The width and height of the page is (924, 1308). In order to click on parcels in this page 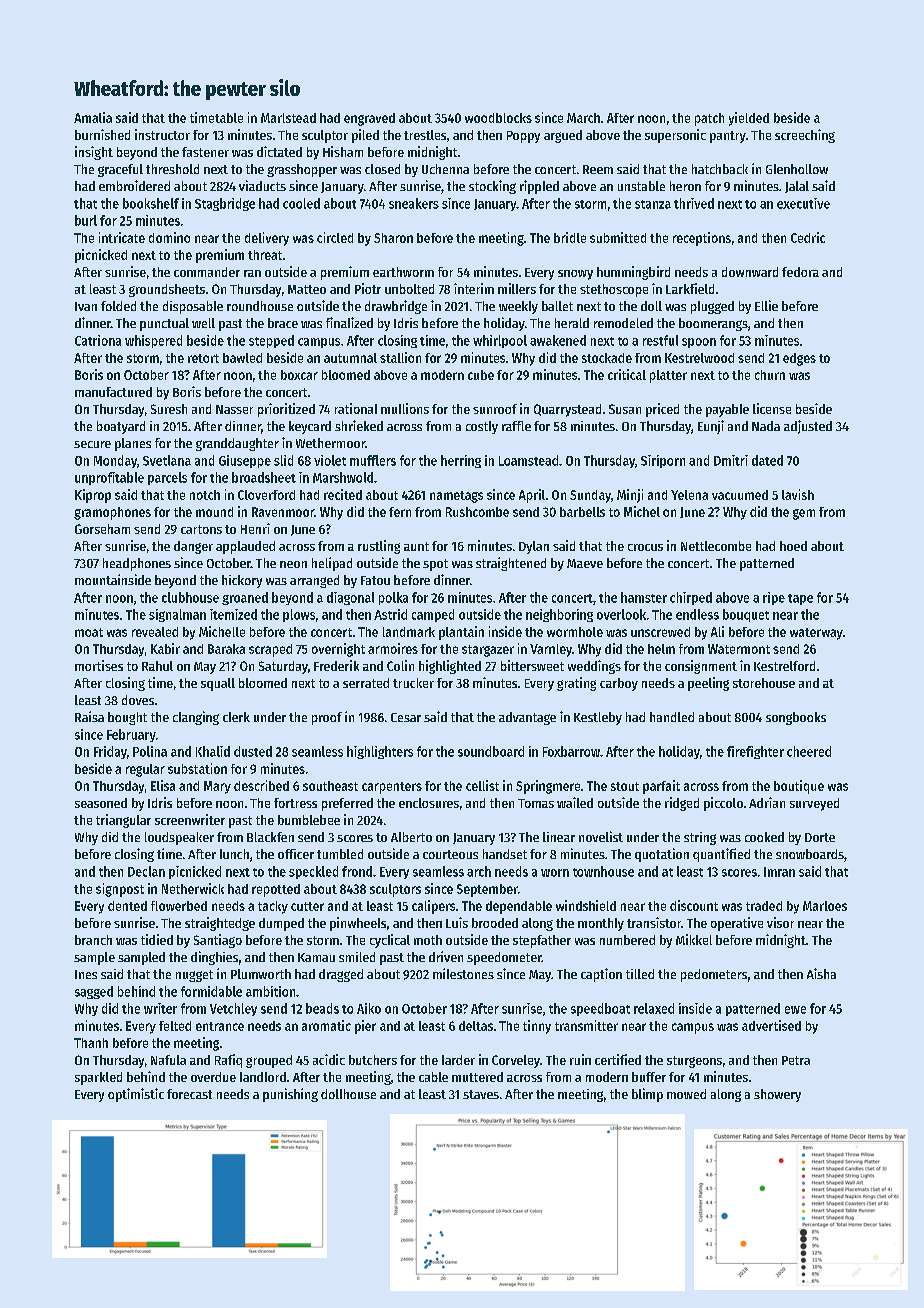, I will do `click(167, 478)`.
